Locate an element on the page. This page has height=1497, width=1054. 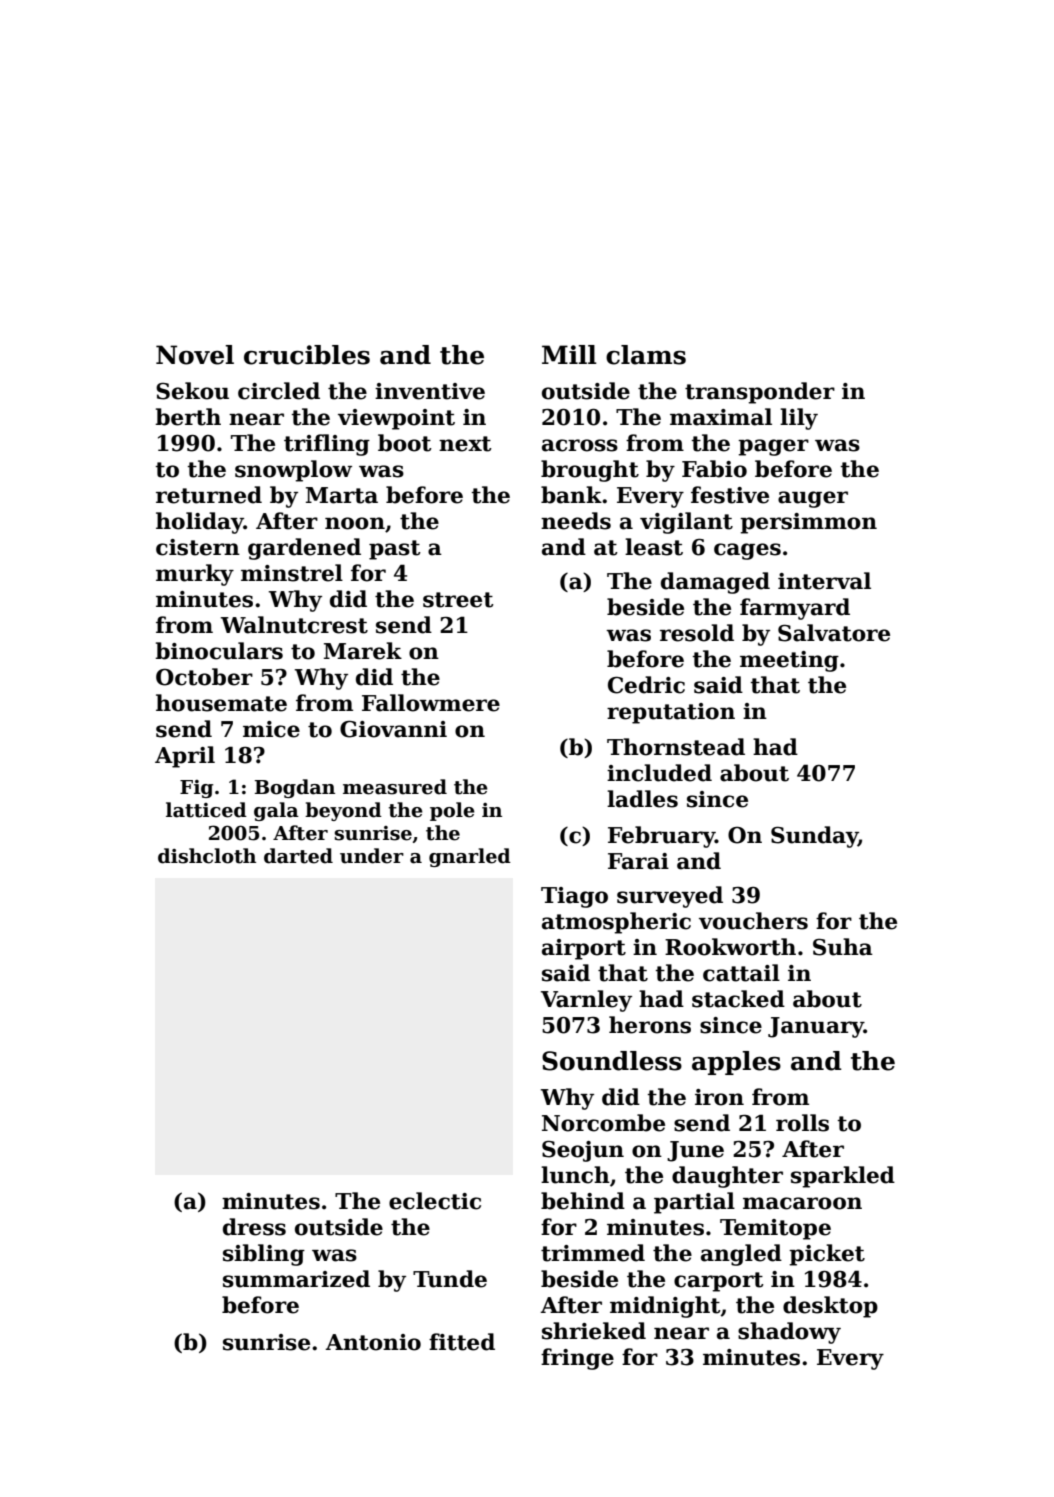
Antonio is located at coordinates (373, 1342).
